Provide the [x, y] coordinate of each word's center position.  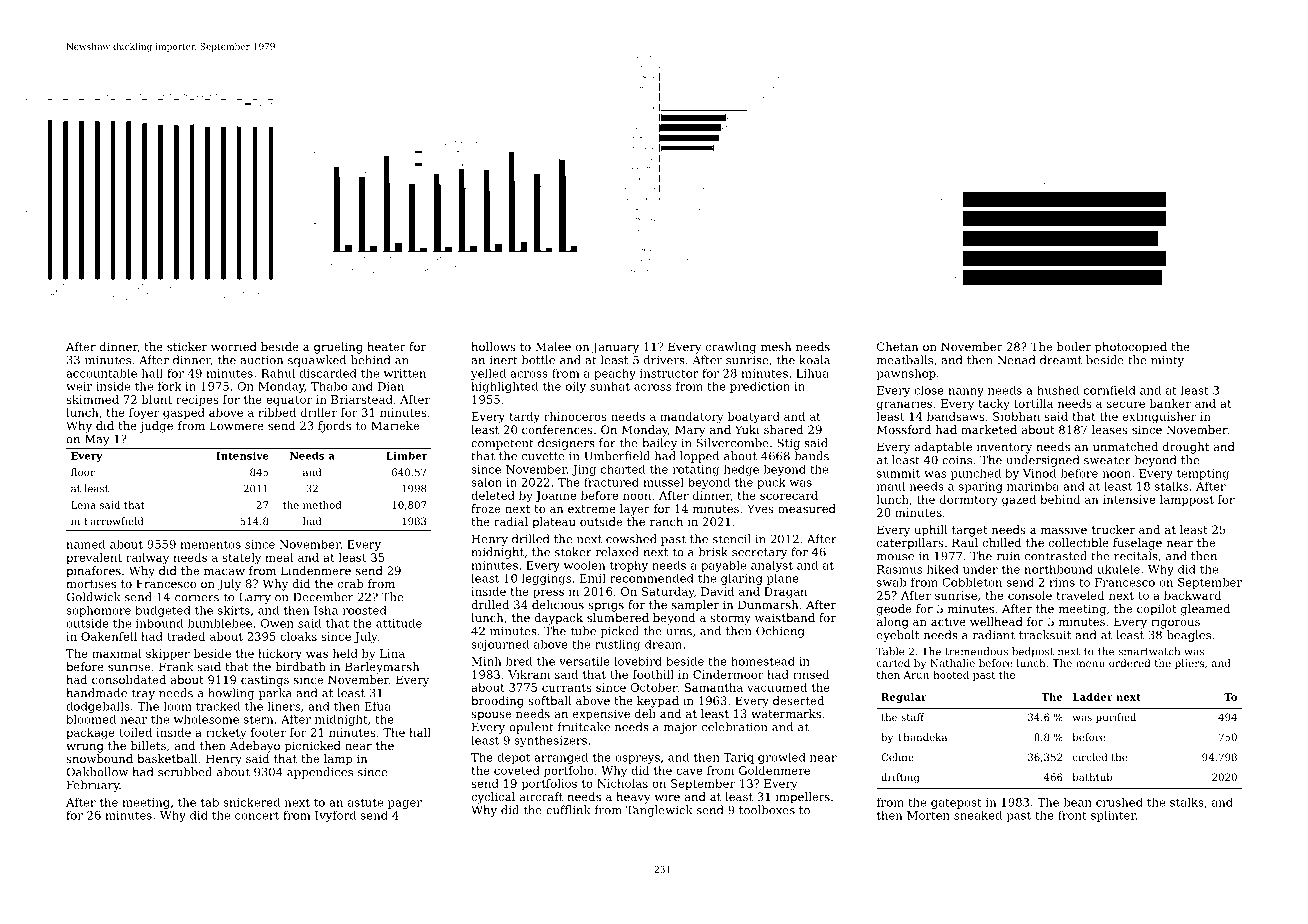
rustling [617, 645]
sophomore [98, 611]
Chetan [898, 346]
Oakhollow [97, 772]
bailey [659, 444]
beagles [1189, 636]
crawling [731, 348]
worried [234, 346]
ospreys [637, 759]
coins [957, 460]
